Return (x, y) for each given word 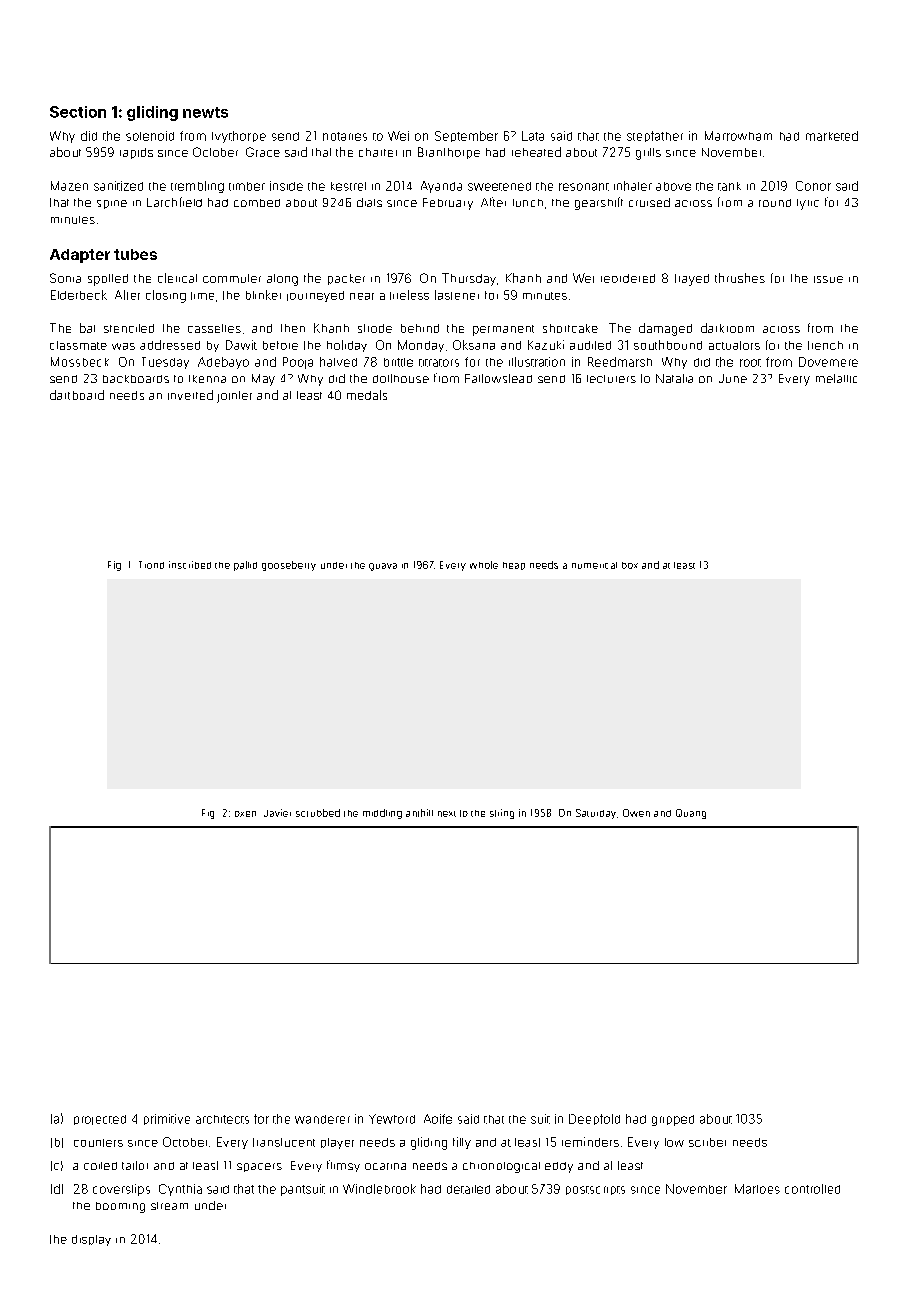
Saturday (596, 814)
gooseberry (289, 566)
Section (78, 112)
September (466, 136)
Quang (691, 814)
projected (100, 1120)
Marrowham (738, 136)
